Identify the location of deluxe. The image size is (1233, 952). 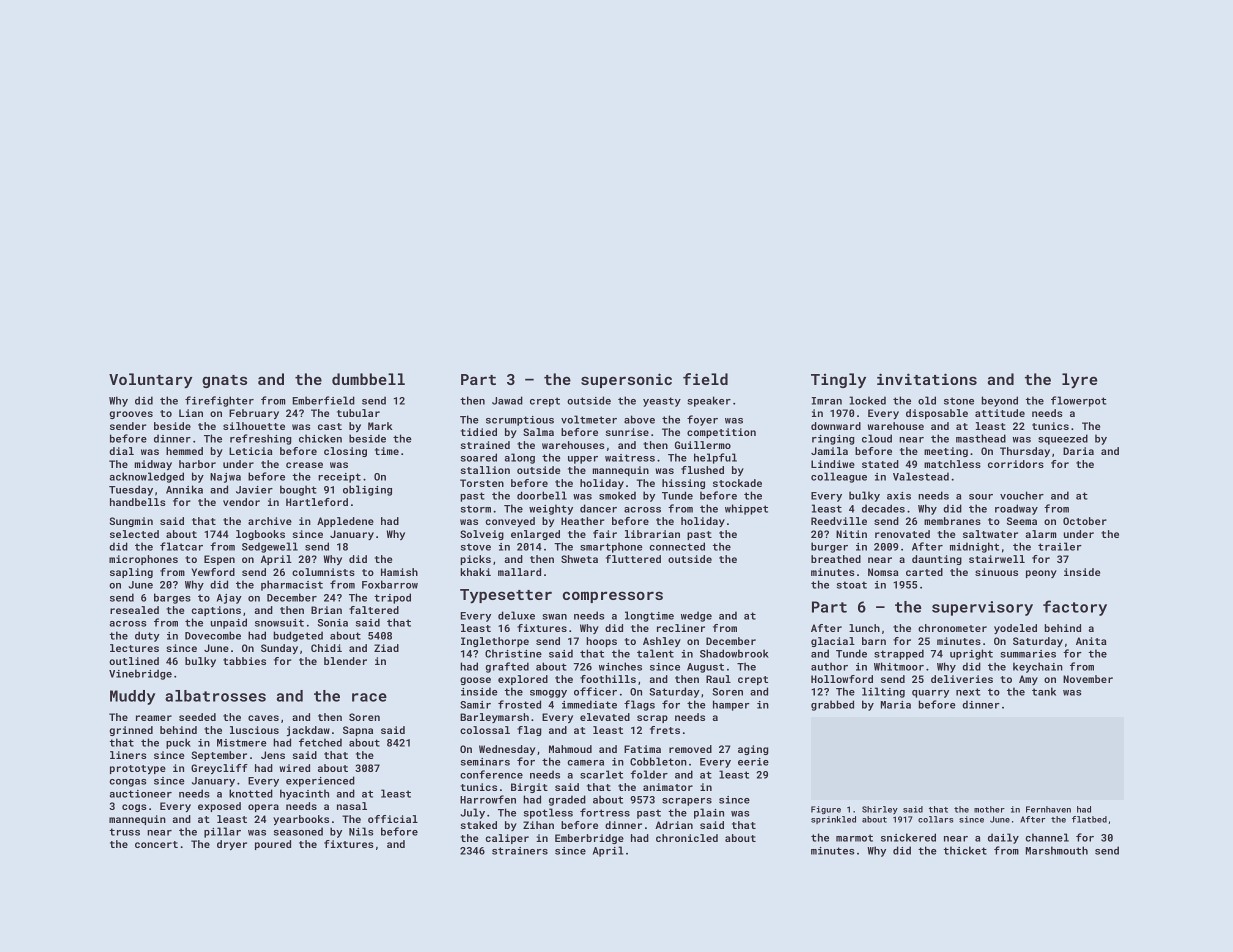
(516, 615).
